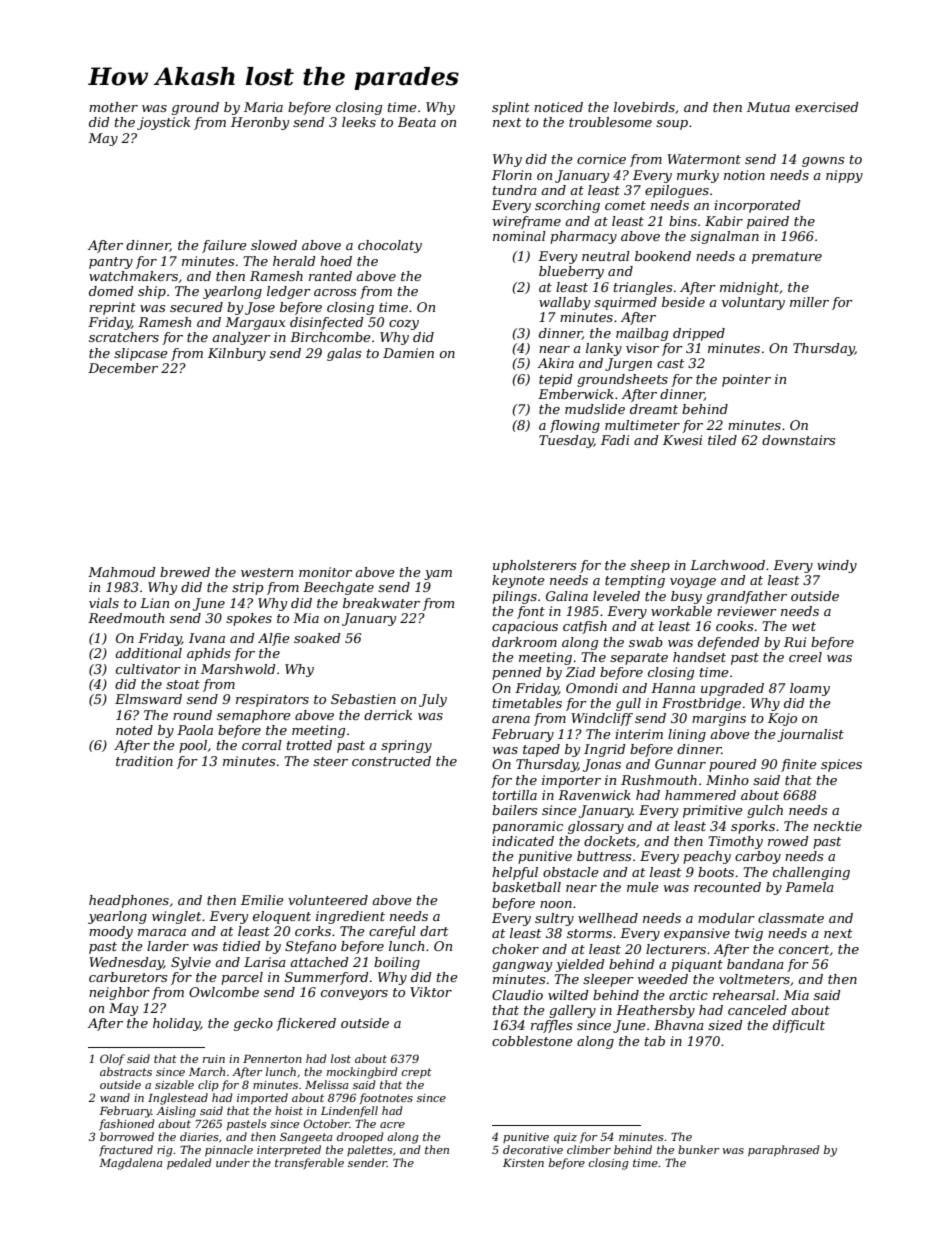  What do you see at coordinates (131, 1164) in the screenshot?
I see `Magdalena` at bounding box center [131, 1164].
